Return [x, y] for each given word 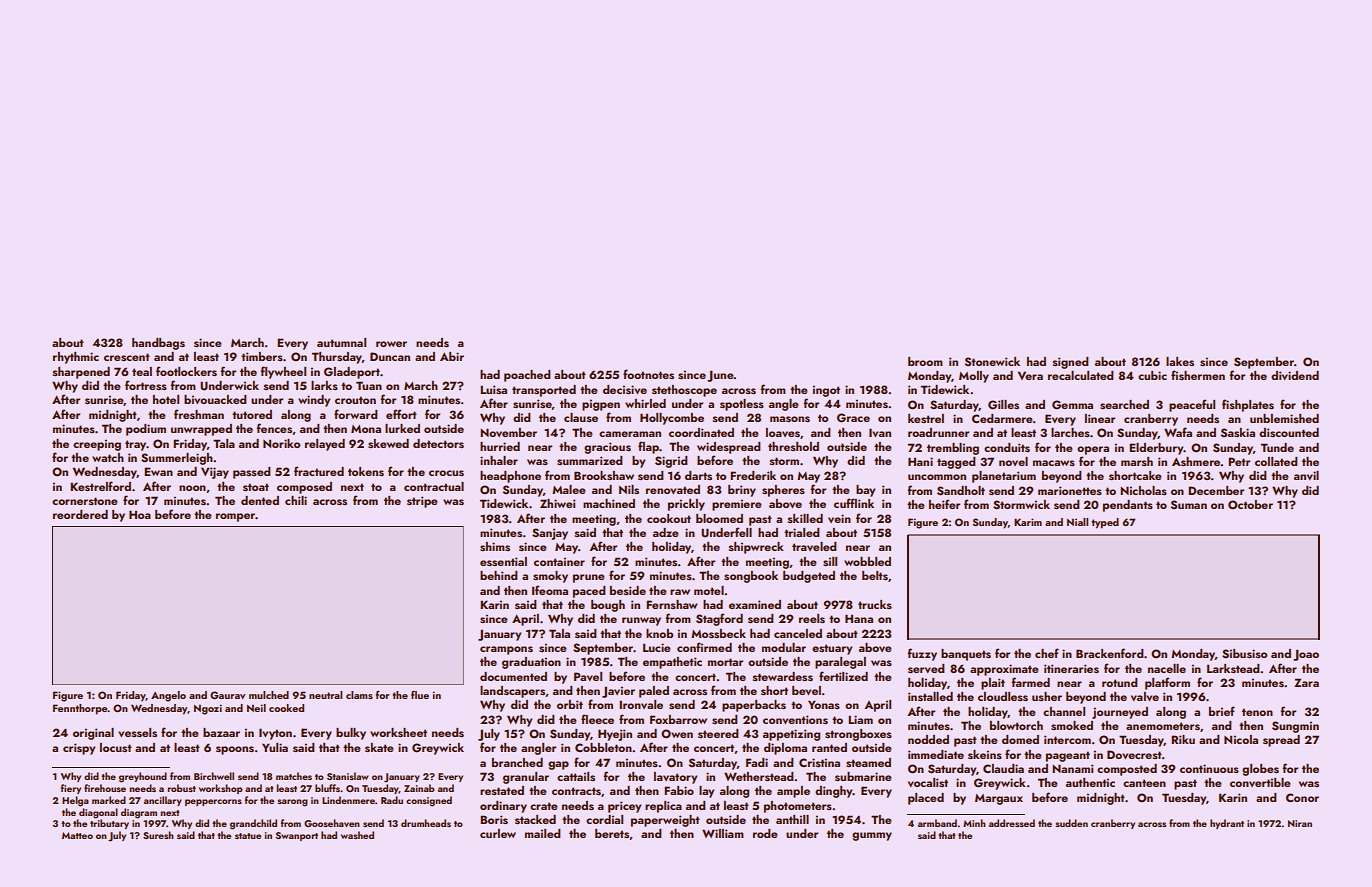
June [720, 376]
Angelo [168, 696]
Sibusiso [1244, 654]
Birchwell [214, 776]
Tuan [369, 385]
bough [608, 606]
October [1250, 505]
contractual [434, 486]
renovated [673, 489]
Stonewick [992, 361]
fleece [597, 719]
